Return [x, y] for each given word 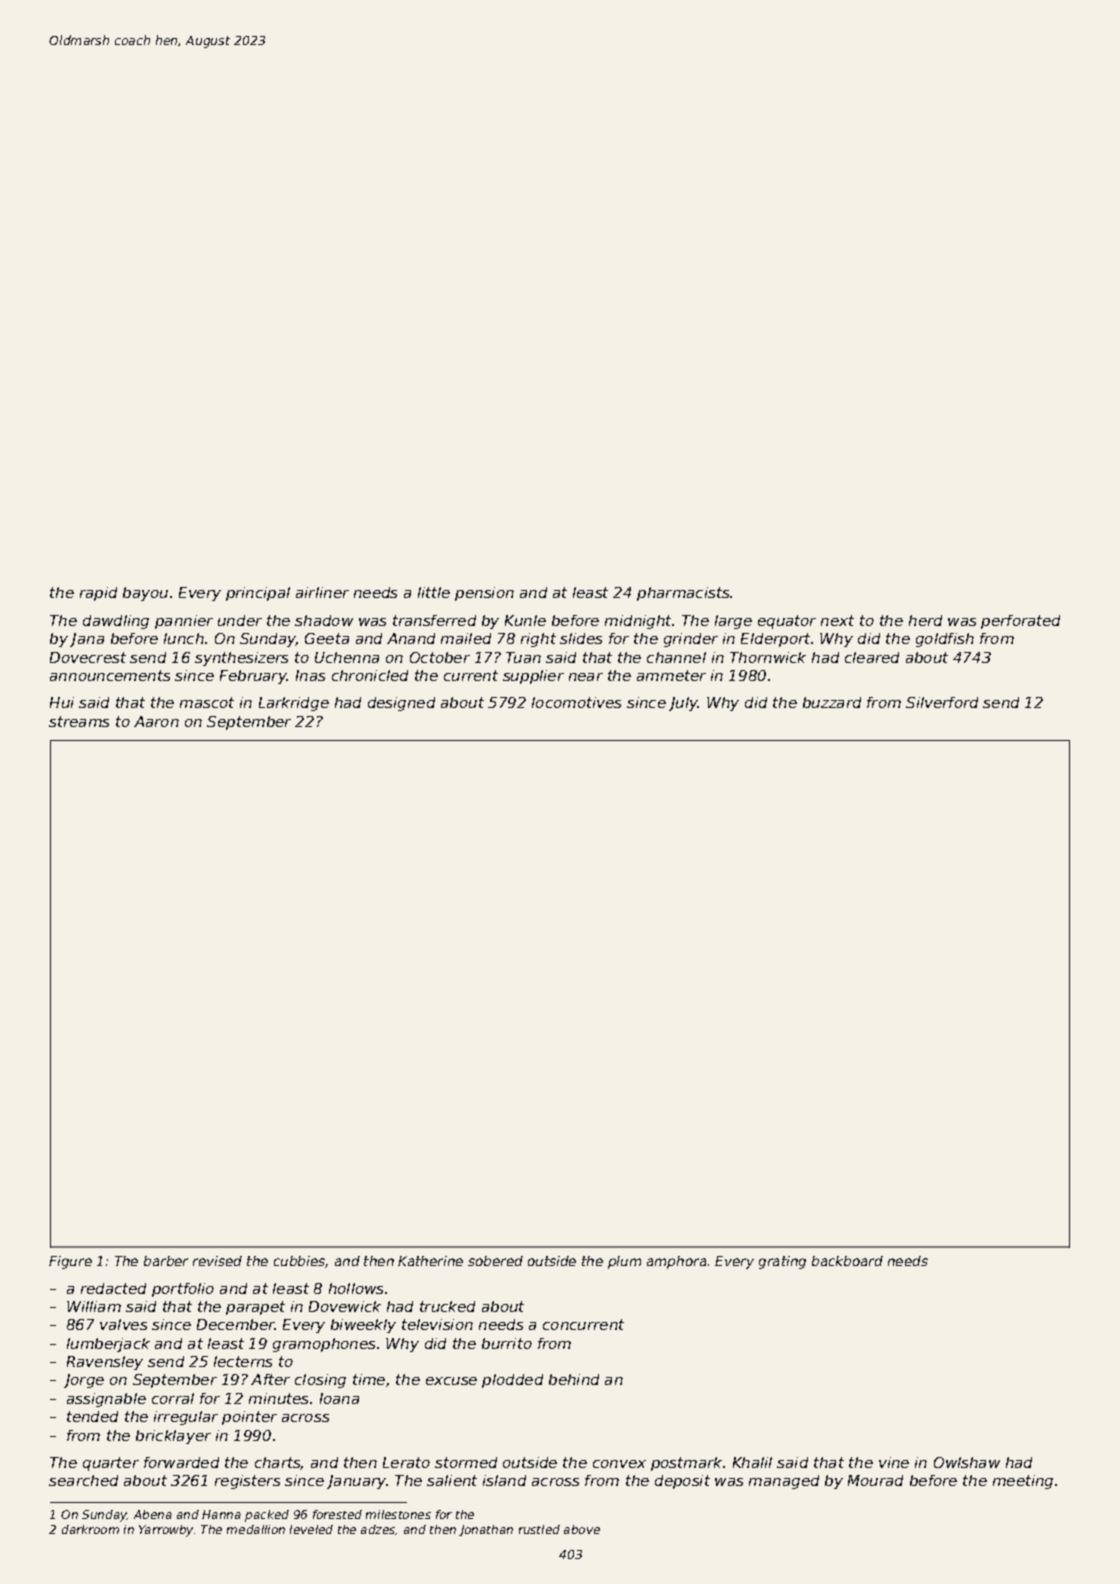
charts [278, 1463]
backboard [847, 1261]
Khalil [752, 1462]
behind [574, 1379]
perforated [1020, 622]
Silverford [942, 702]
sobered [495, 1261]
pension [484, 594]
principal [258, 594]
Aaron [156, 721]
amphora [676, 1262]
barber [166, 1261]
